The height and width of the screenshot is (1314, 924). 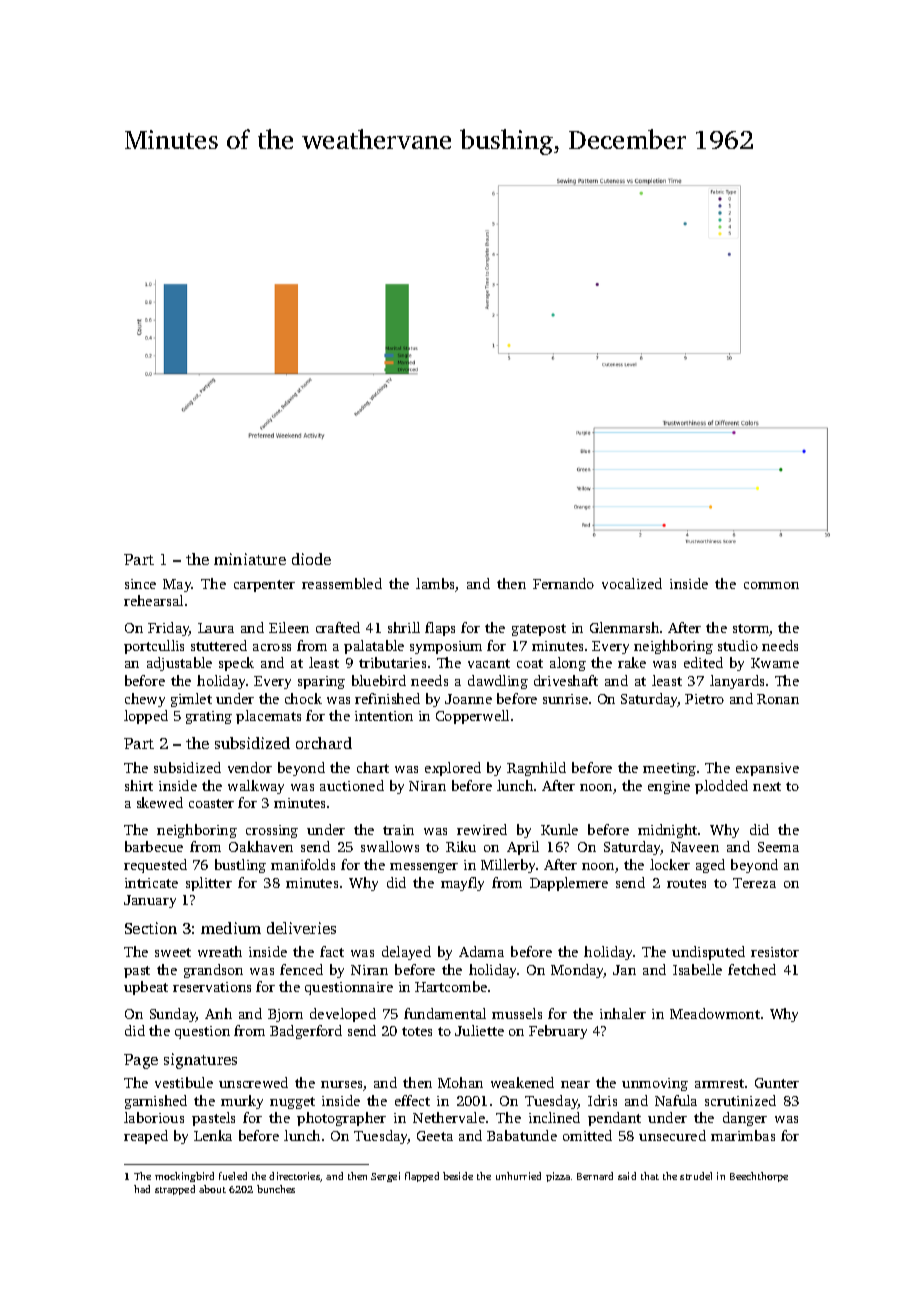 I want to click on Pietro, so click(x=704, y=699).
